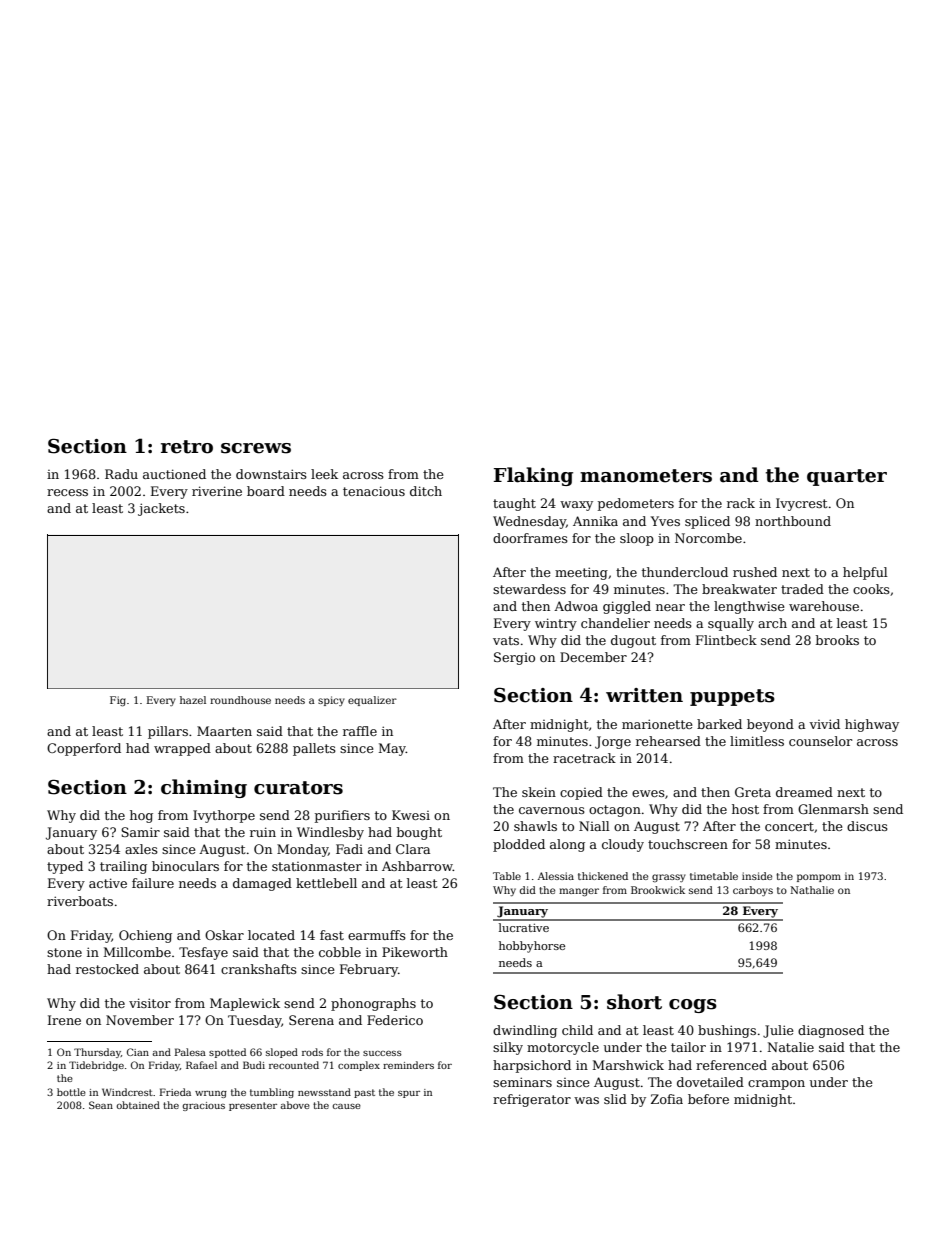 This document has width=952, height=1233. I want to click on stewardess, so click(529, 589).
